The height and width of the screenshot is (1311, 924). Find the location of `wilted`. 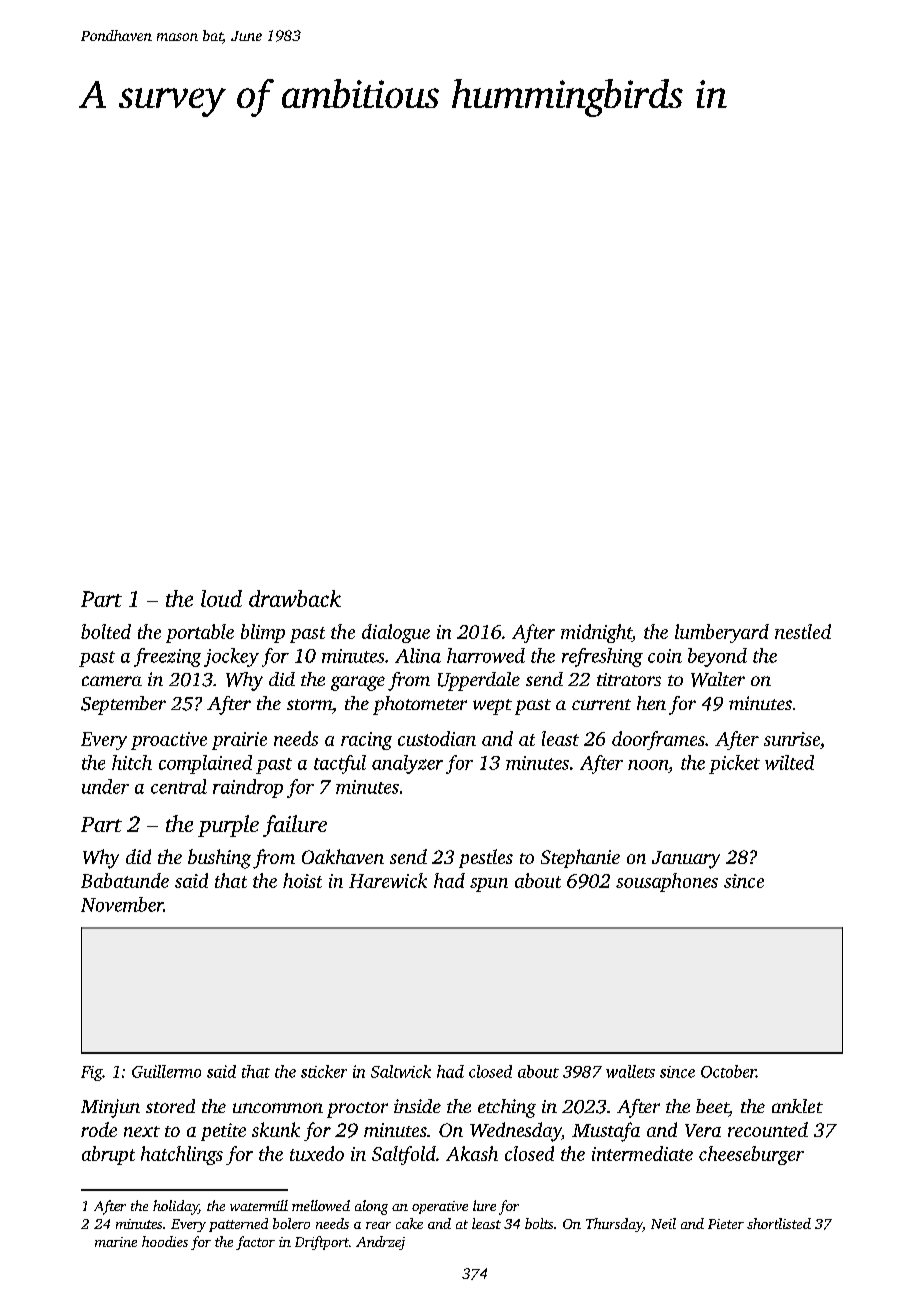

wilted is located at coordinates (789, 762).
